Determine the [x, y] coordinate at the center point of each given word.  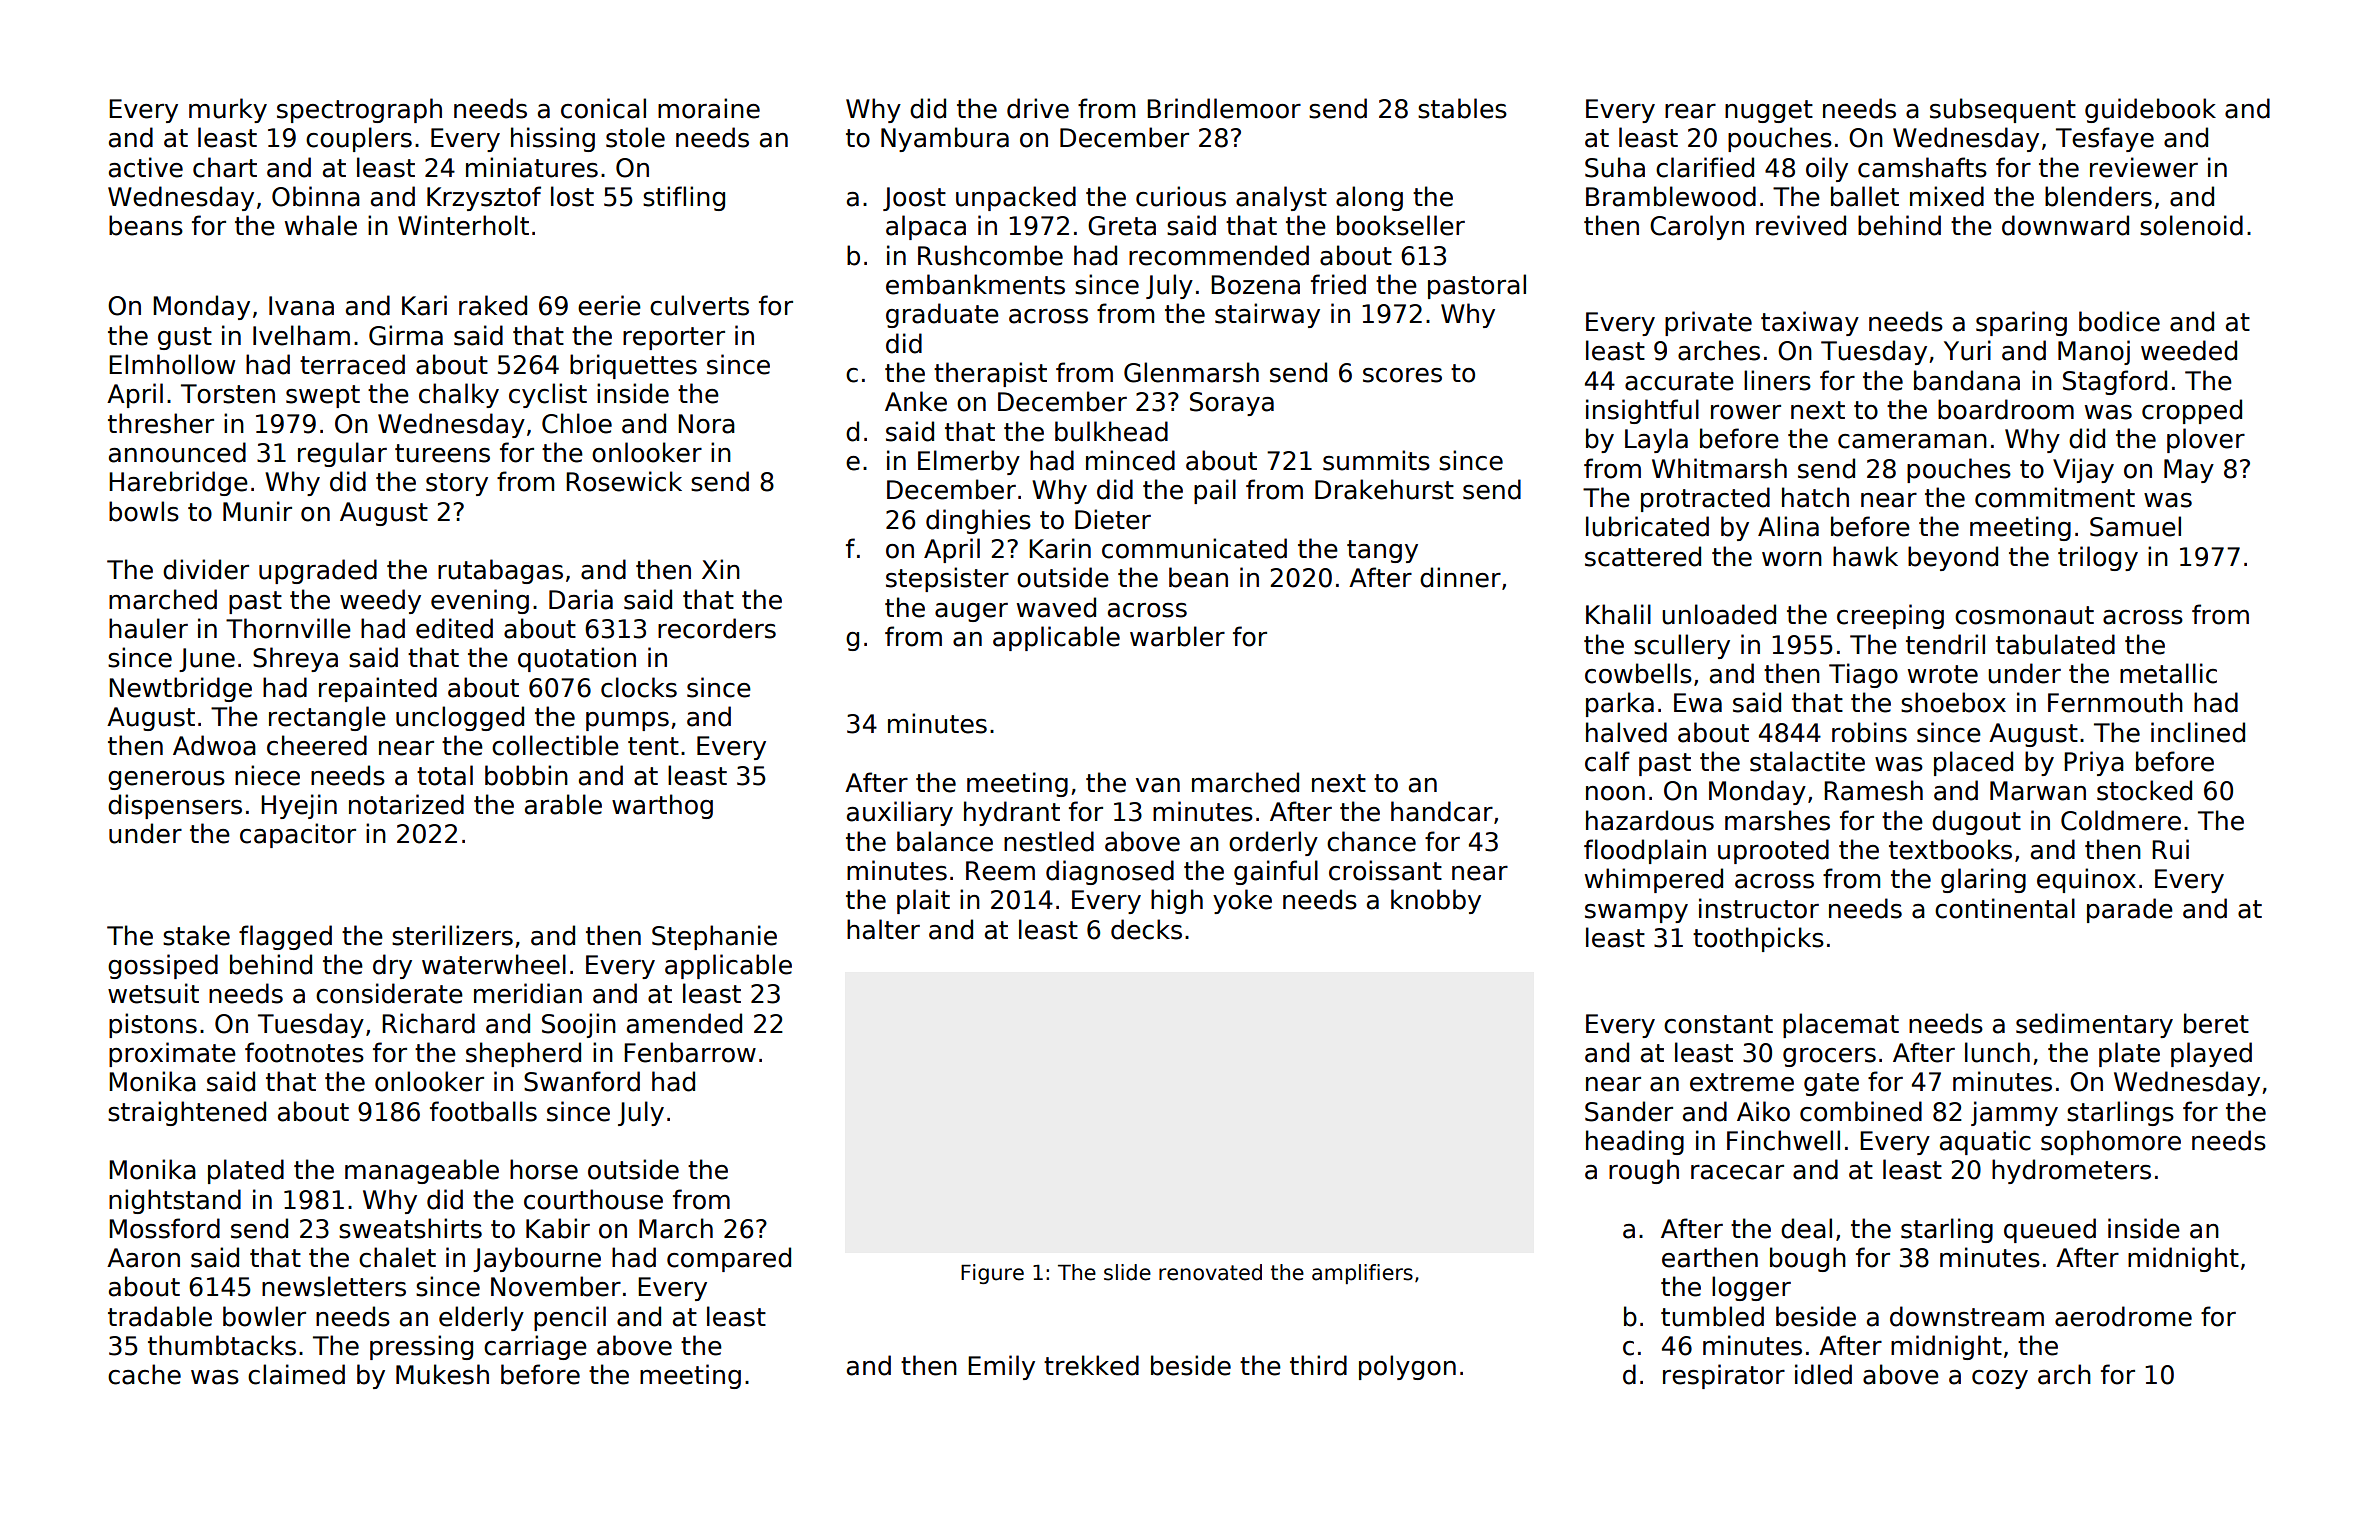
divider [206, 569]
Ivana [301, 306]
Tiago [1863, 675]
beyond [1953, 558]
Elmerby [969, 462]
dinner [1460, 577]
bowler [264, 1316]
